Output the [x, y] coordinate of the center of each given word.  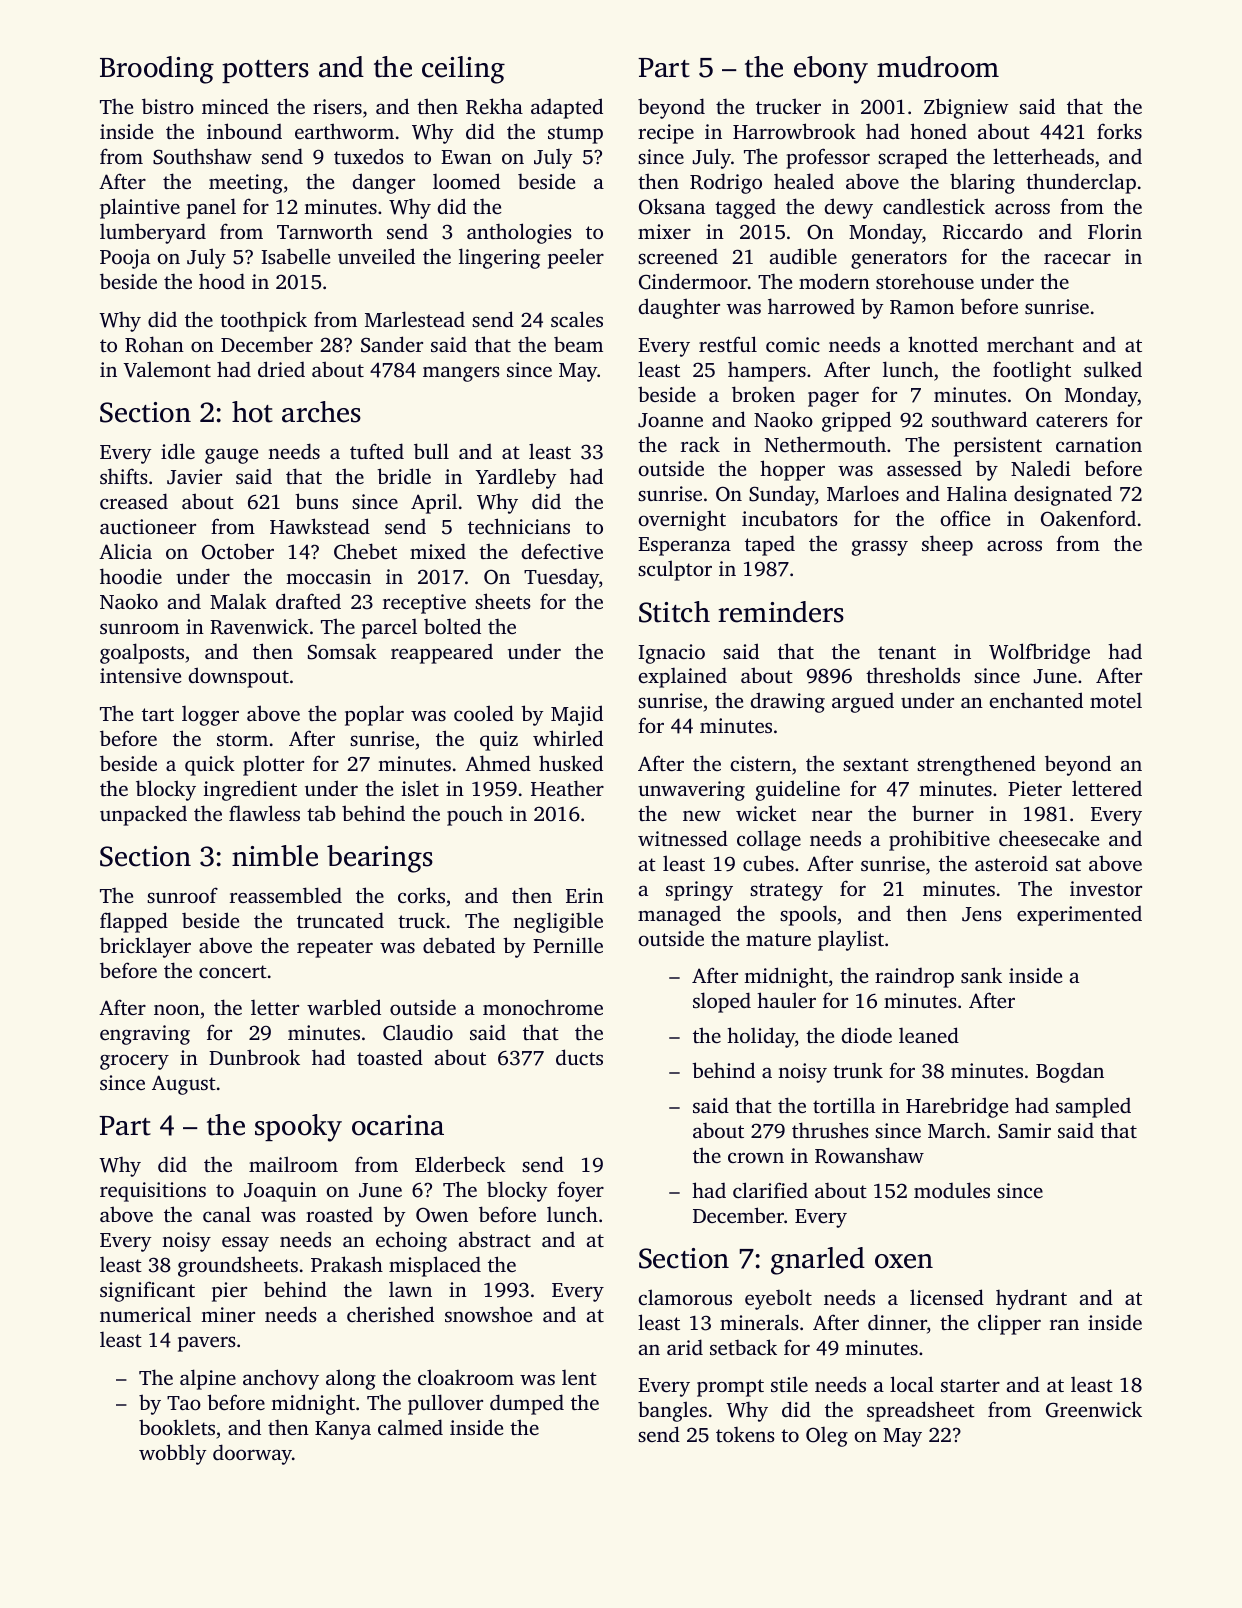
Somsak [342, 651]
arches [321, 412]
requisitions [153, 1192]
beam [578, 344]
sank [981, 975]
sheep [947, 545]
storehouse [925, 281]
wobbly [173, 1454]
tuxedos [369, 156]
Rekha [494, 106]
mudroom [938, 67]
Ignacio [671, 654]
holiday [761, 1037]
